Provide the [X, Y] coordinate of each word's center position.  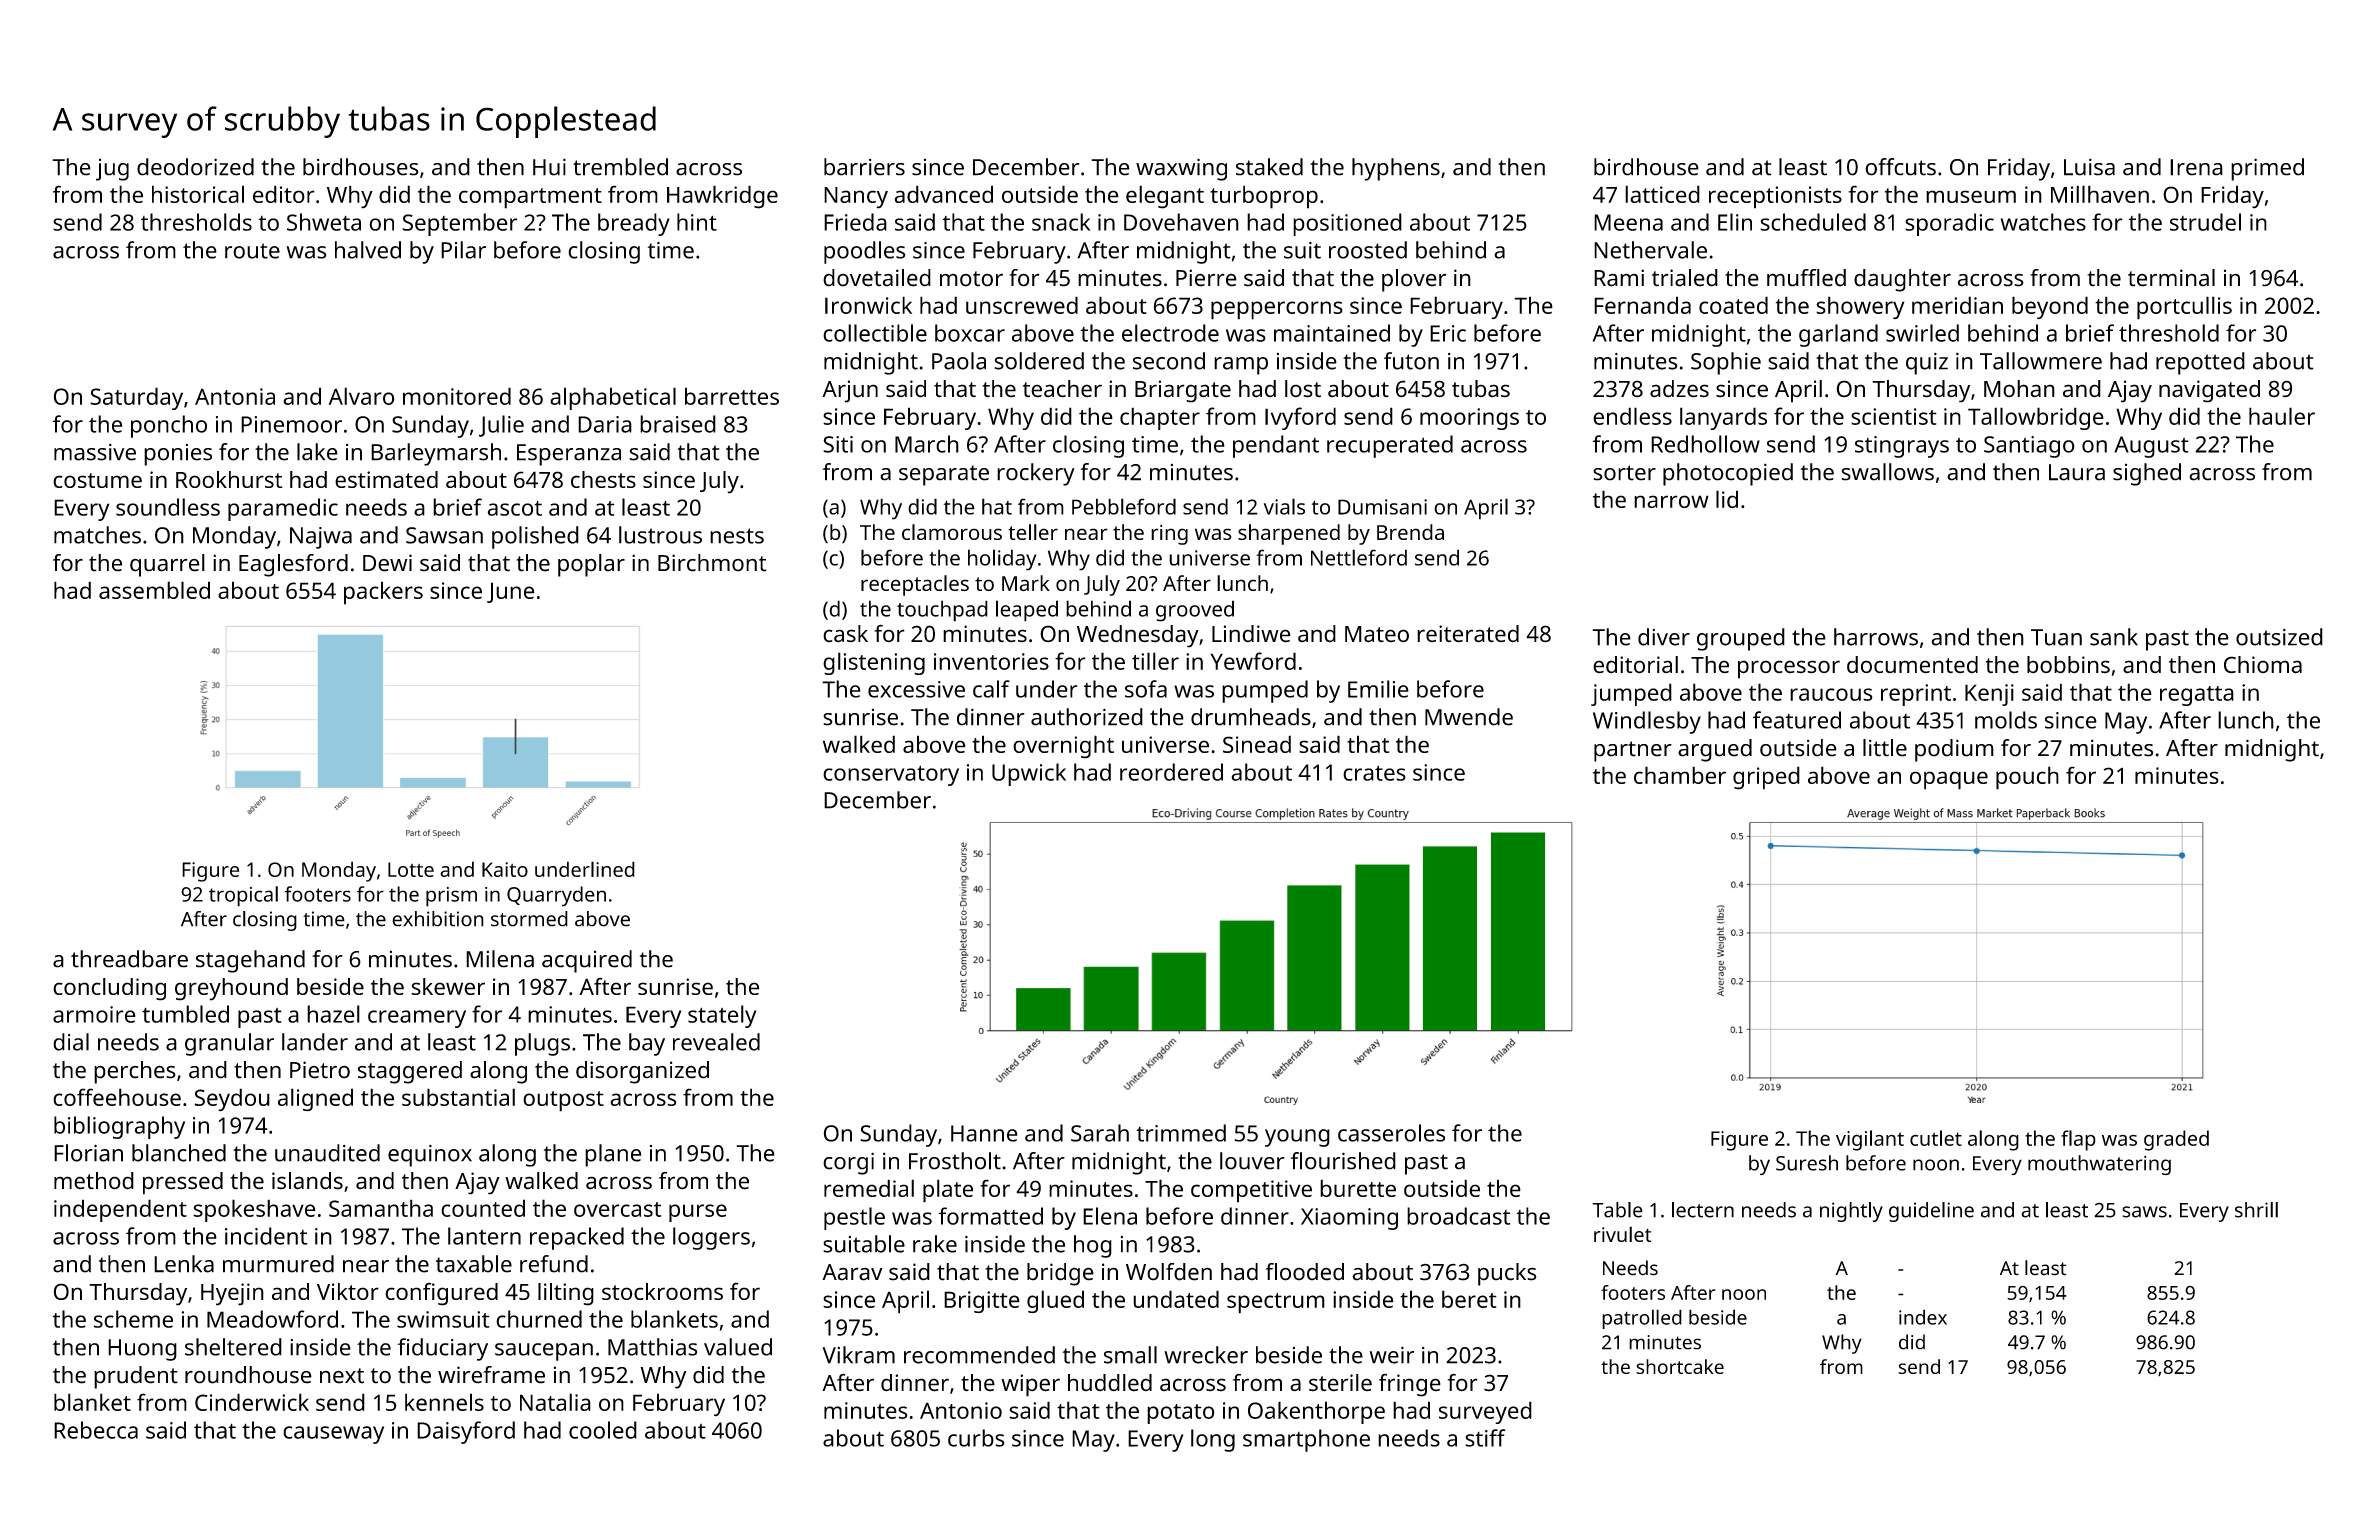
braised [678, 424]
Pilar [463, 250]
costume [97, 480]
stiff [1485, 1438]
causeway [333, 1435]
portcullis [2184, 308]
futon [1411, 361]
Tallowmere [2041, 361]
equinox [430, 1156]
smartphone [1306, 1440]
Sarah [1100, 1133]
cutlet [1936, 1138]
